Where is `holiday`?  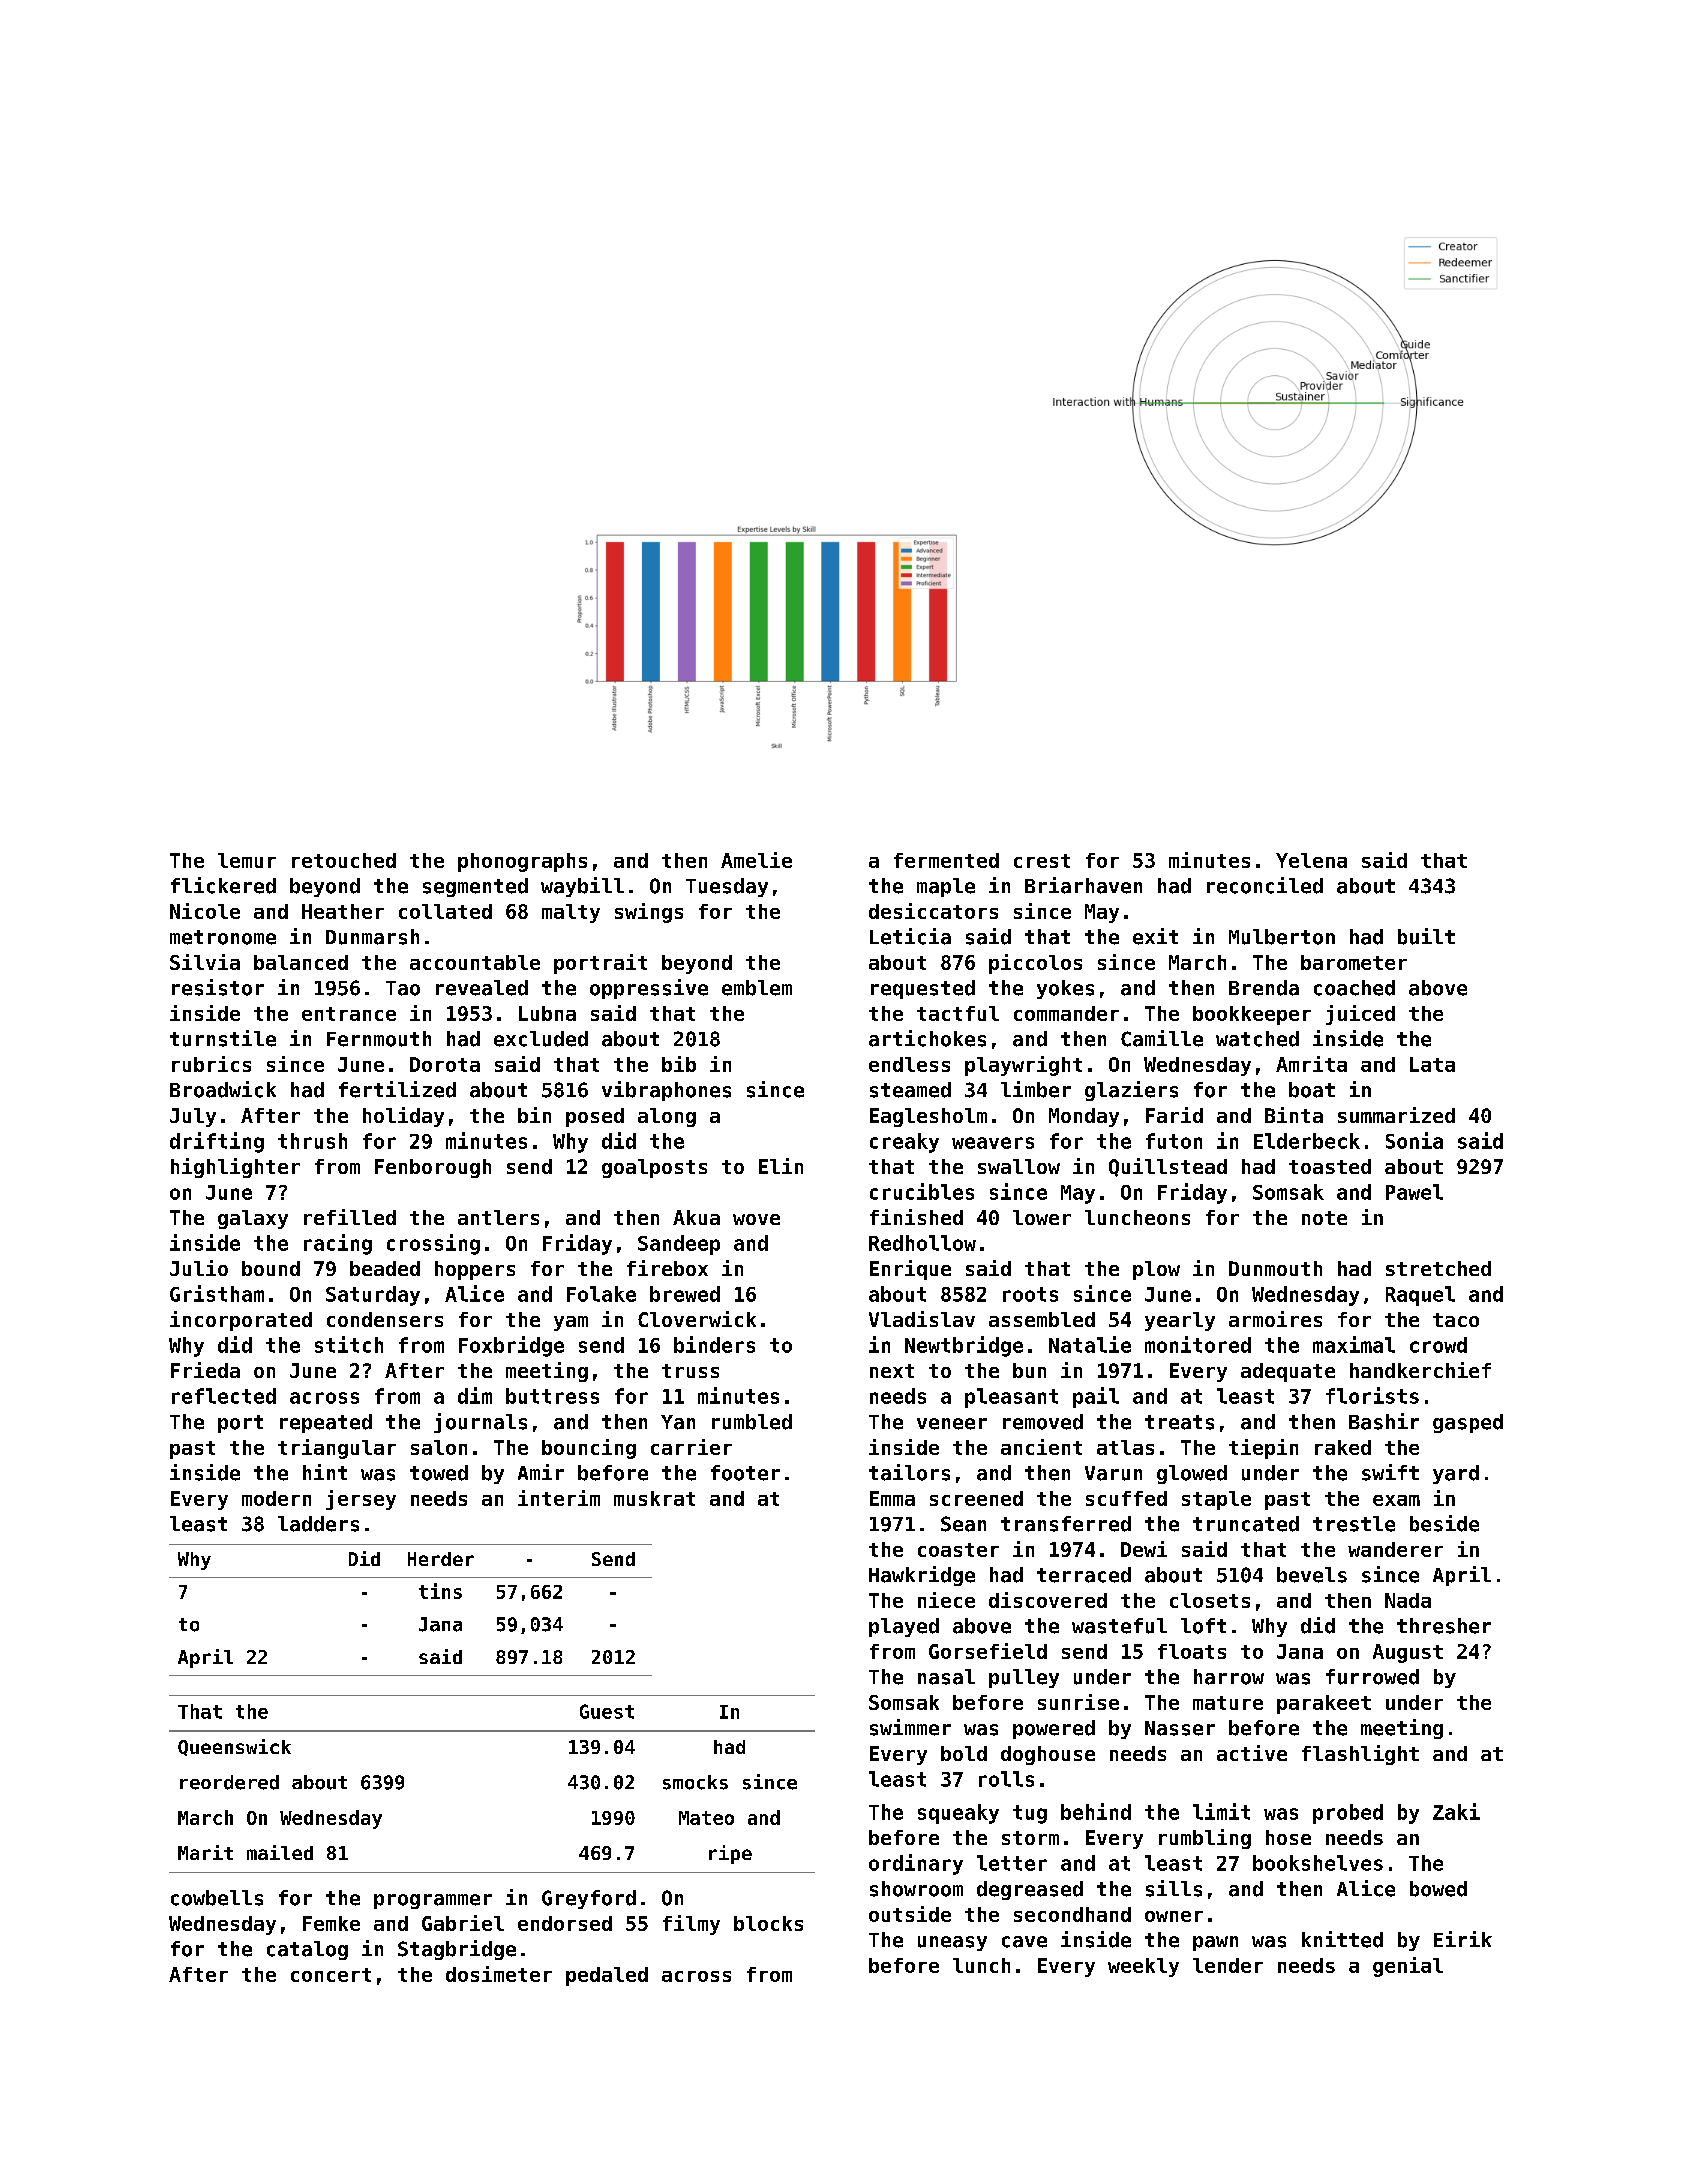 holiday is located at coordinates (403, 1117).
